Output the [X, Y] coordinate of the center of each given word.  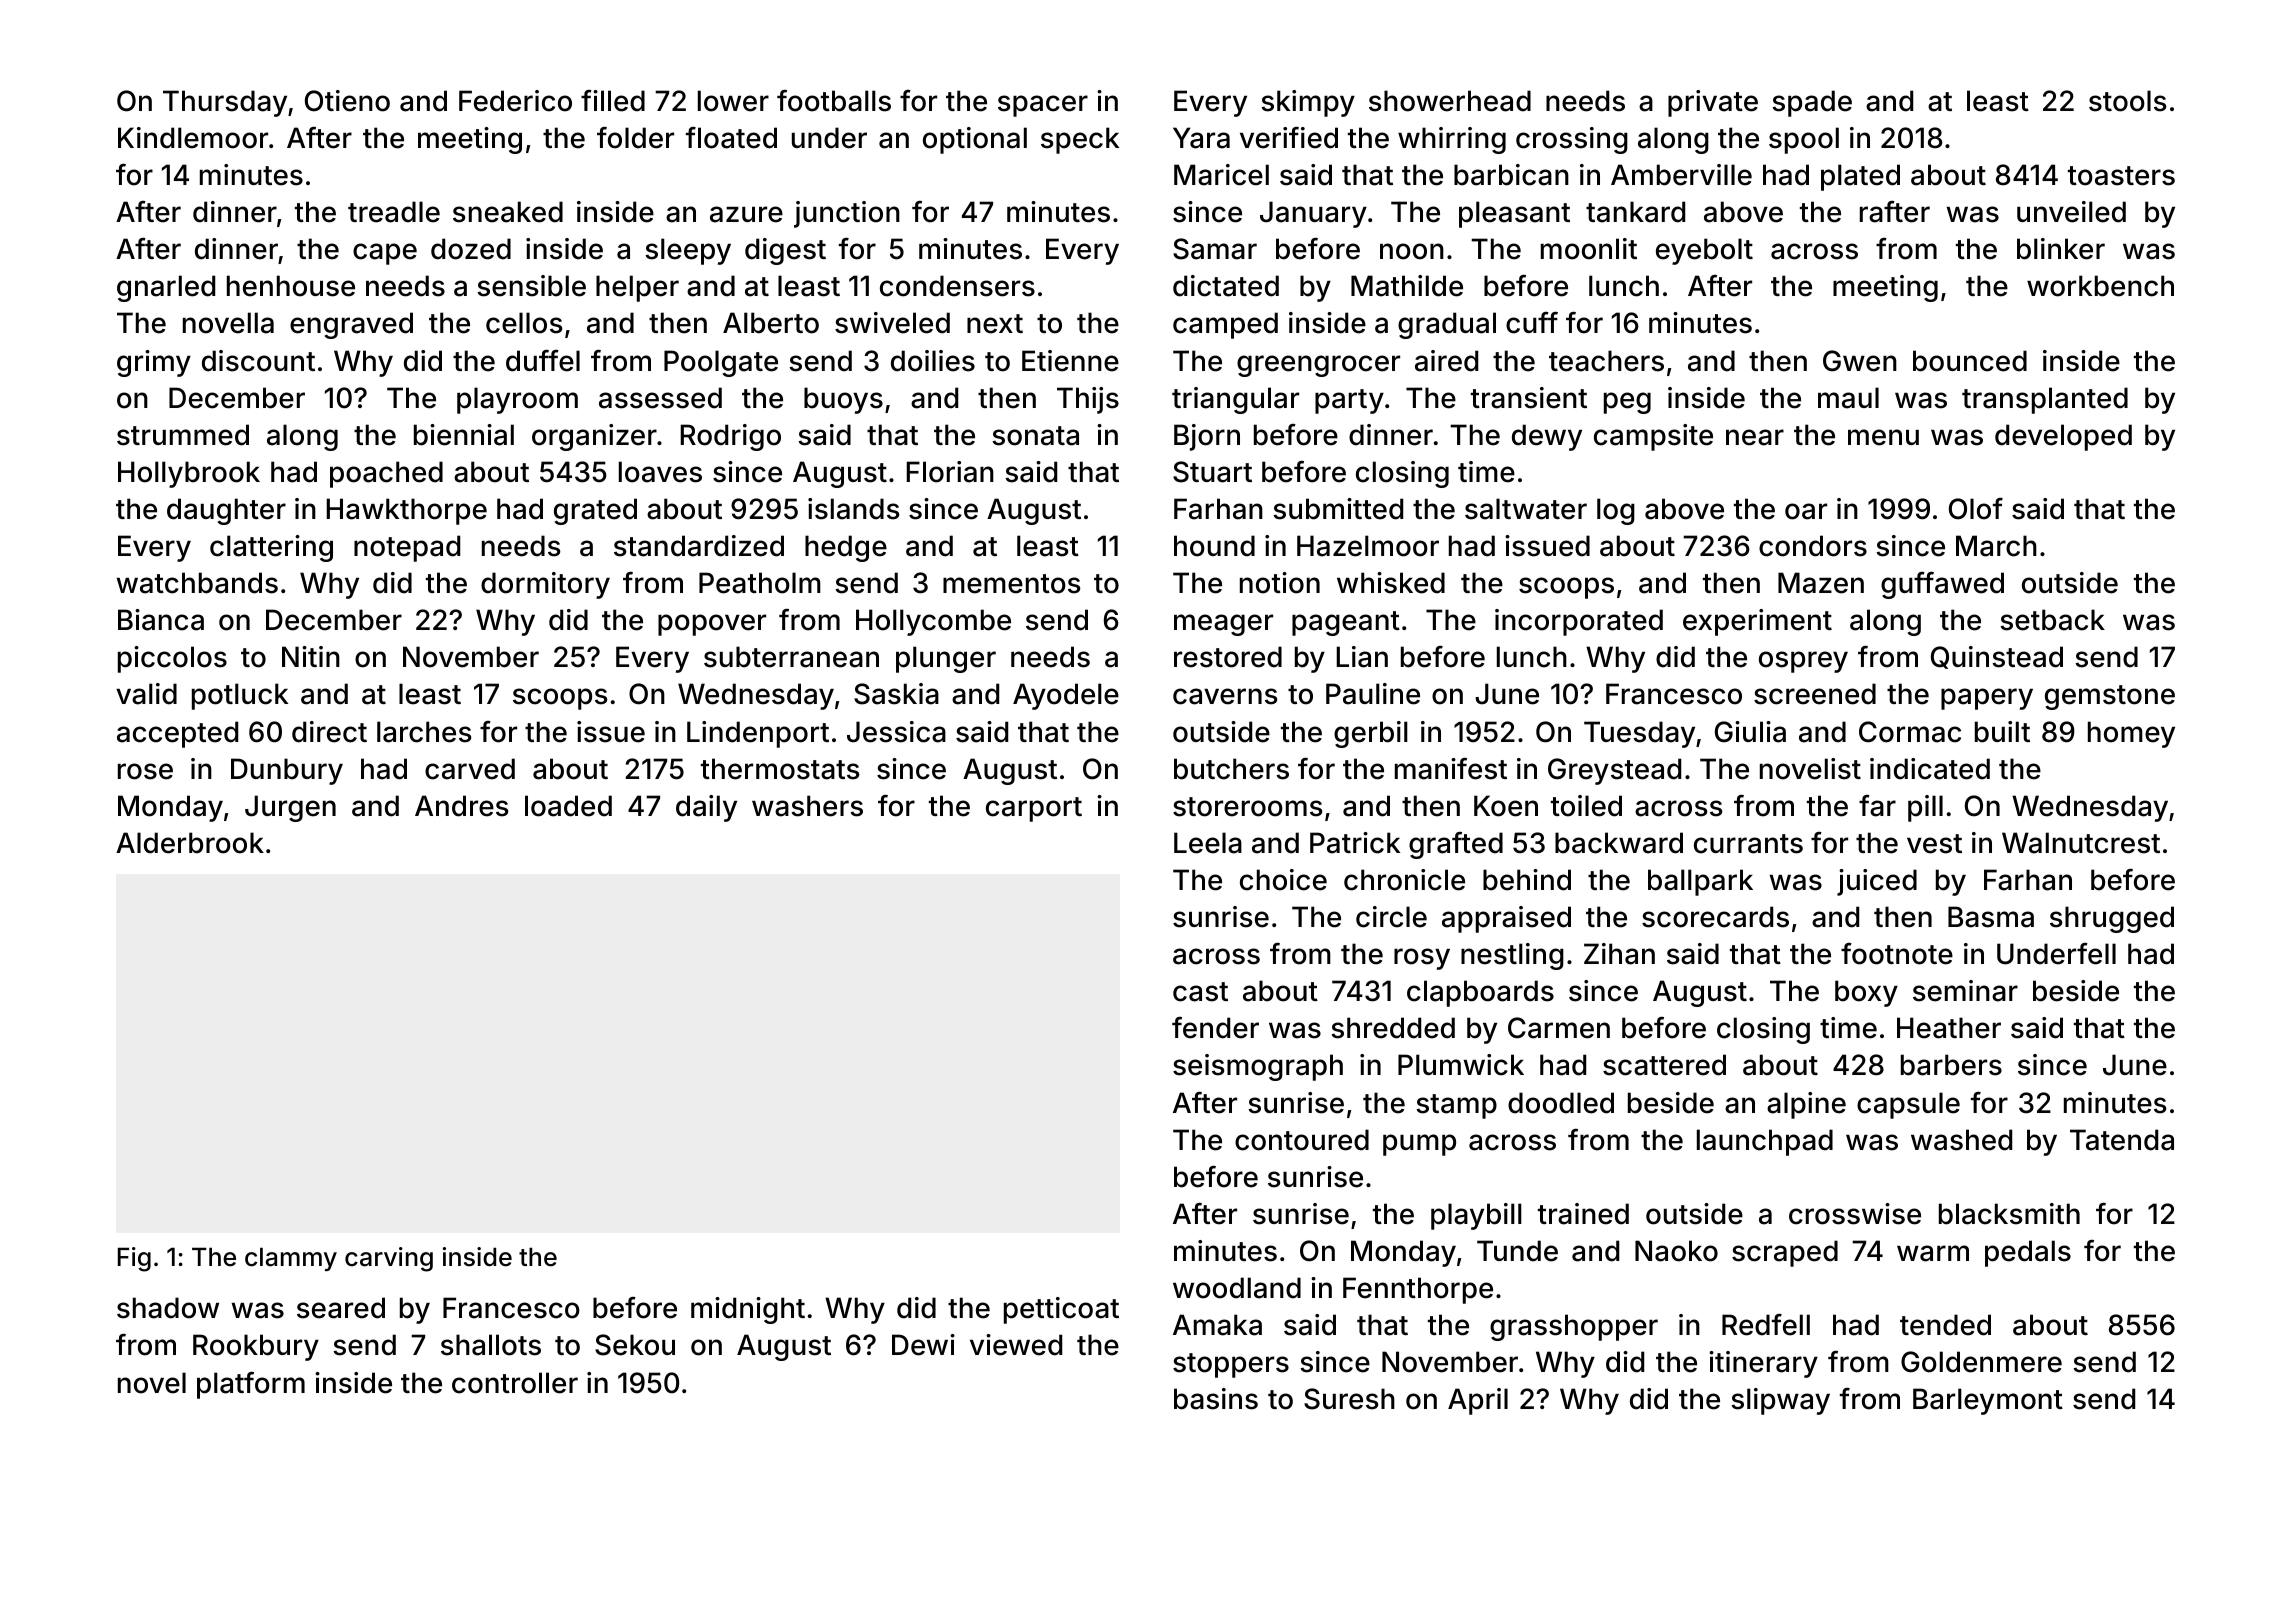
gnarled [166, 288]
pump [1419, 1145]
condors [1813, 546]
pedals [2028, 1253]
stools [2128, 101]
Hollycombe [933, 622]
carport [1034, 809]
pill [1925, 808]
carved [470, 769]
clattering [271, 548]
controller [515, 1383]
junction [847, 214]
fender [1215, 1028]
